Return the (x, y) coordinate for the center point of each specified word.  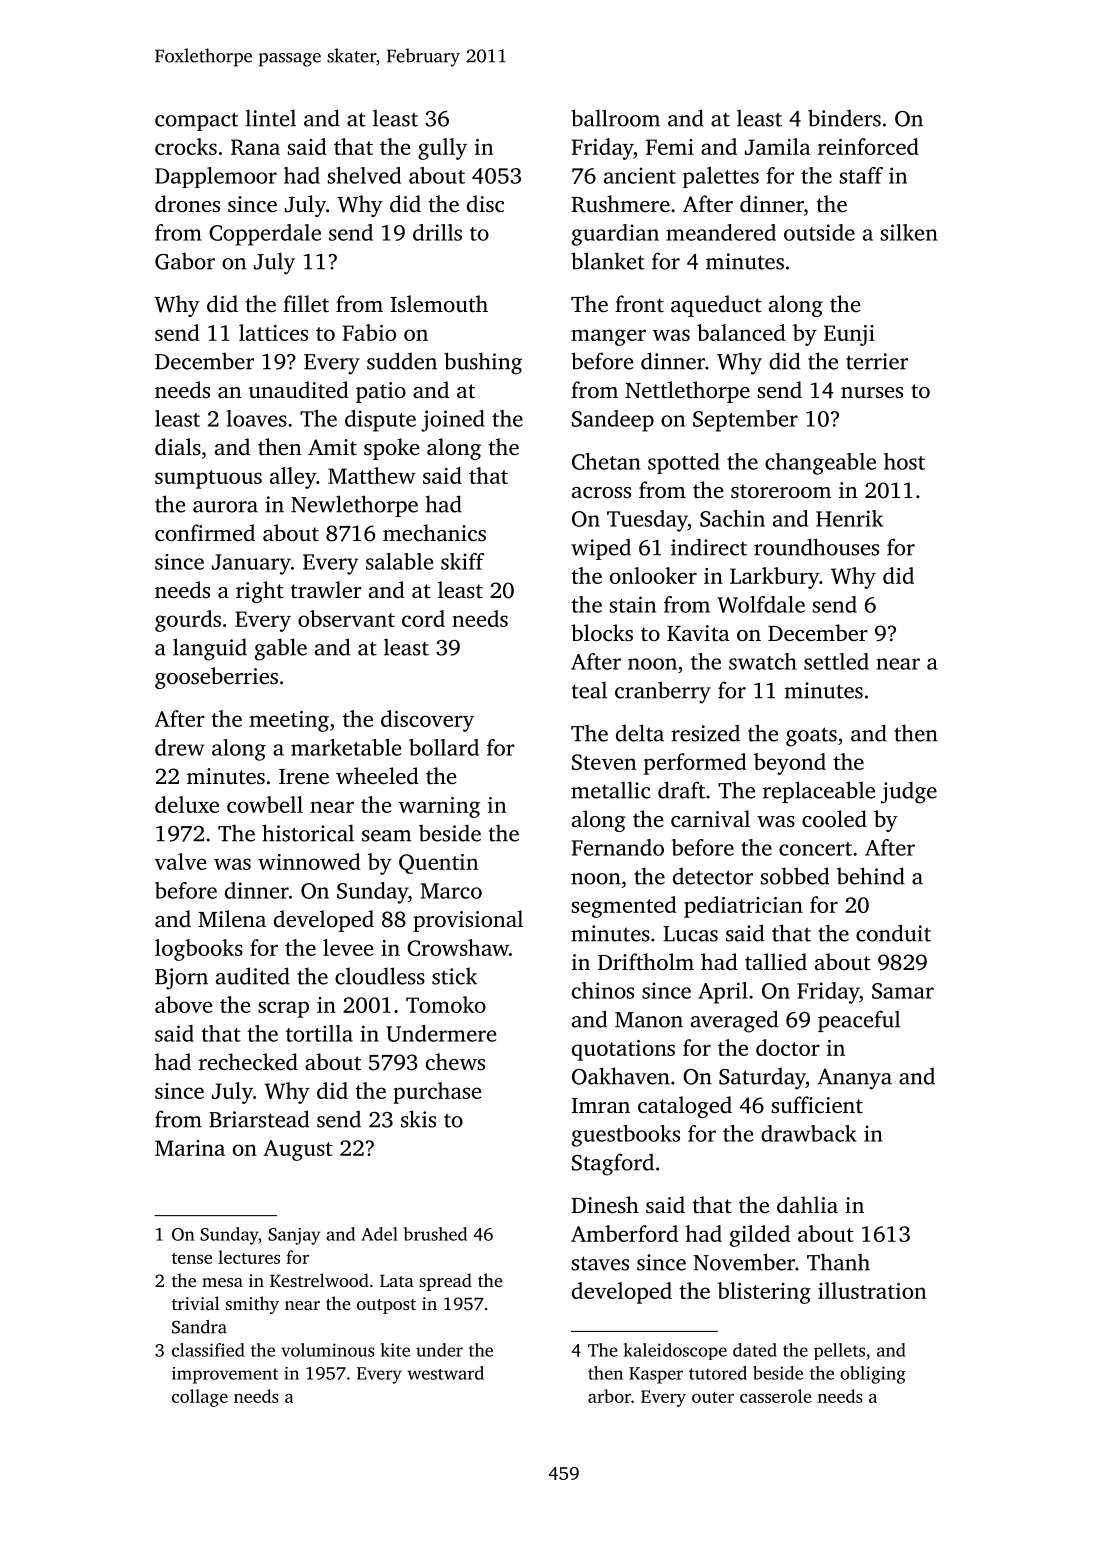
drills (437, 232)
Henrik (849, 518)
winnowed (309, 861)
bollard (444, 747)
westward (445, 1373)
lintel (271, 118)
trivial (196, 1303)
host (904, 461)
